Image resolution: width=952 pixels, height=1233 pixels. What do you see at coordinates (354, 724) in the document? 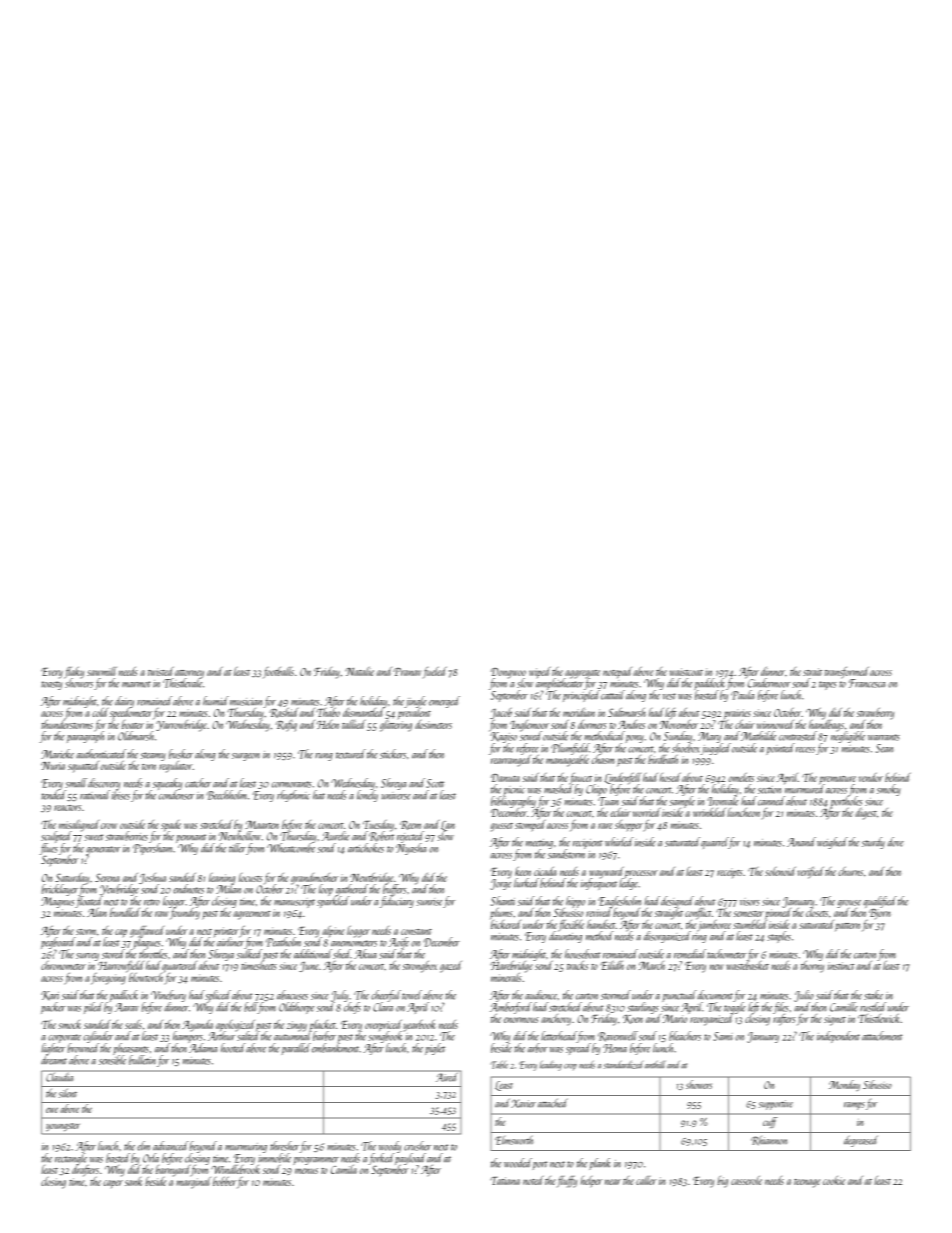
I see `tallied` at bounding box center [354, 724].
